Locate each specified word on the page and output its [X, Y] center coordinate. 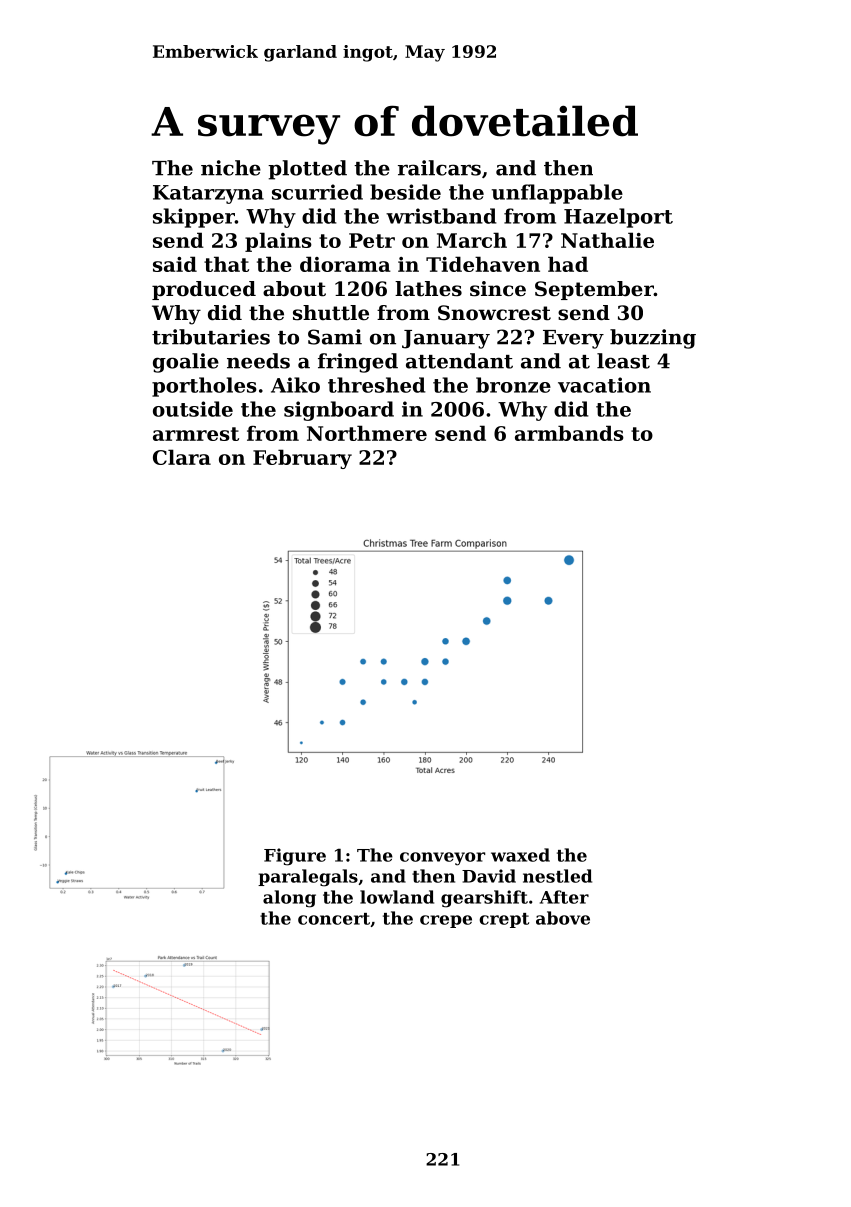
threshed [377, 385]
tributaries [211, 337]
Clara [182, 457]
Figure [295, 857]
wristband [441, 216]
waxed [520, 855]
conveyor [442, 859]
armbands [569, 433]
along [289, 899]
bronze [513, 385]
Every [573, 339]
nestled [557, 876]
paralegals [308, 878]
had [568, 264]
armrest [196, 434]
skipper [194, 218]
